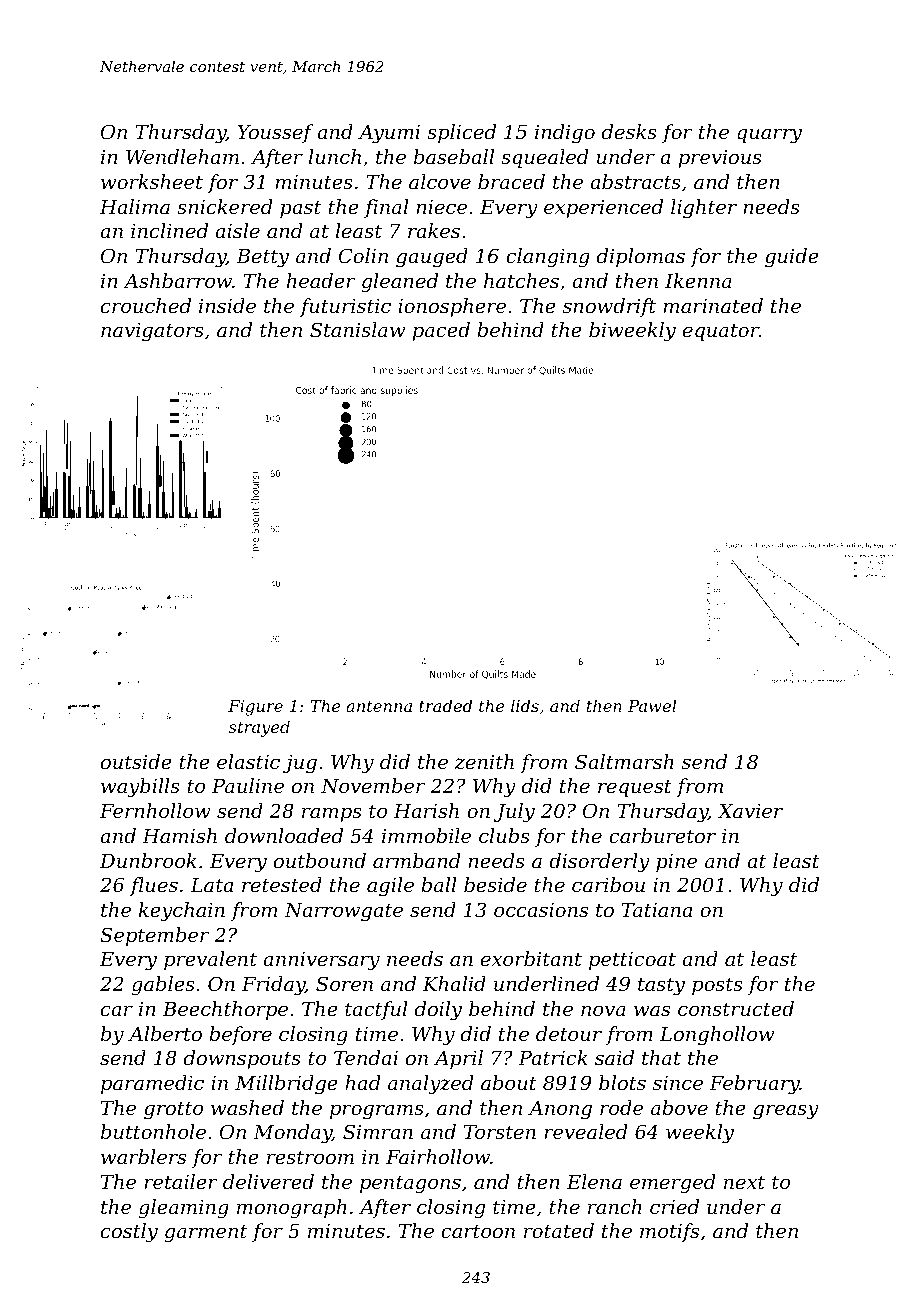 The height and width of the screenshot is (1314, 924). What do you see at coordinates (410, 1185) in the screenshot?
I see `pentagons` at bounding box center [410, 1185].
